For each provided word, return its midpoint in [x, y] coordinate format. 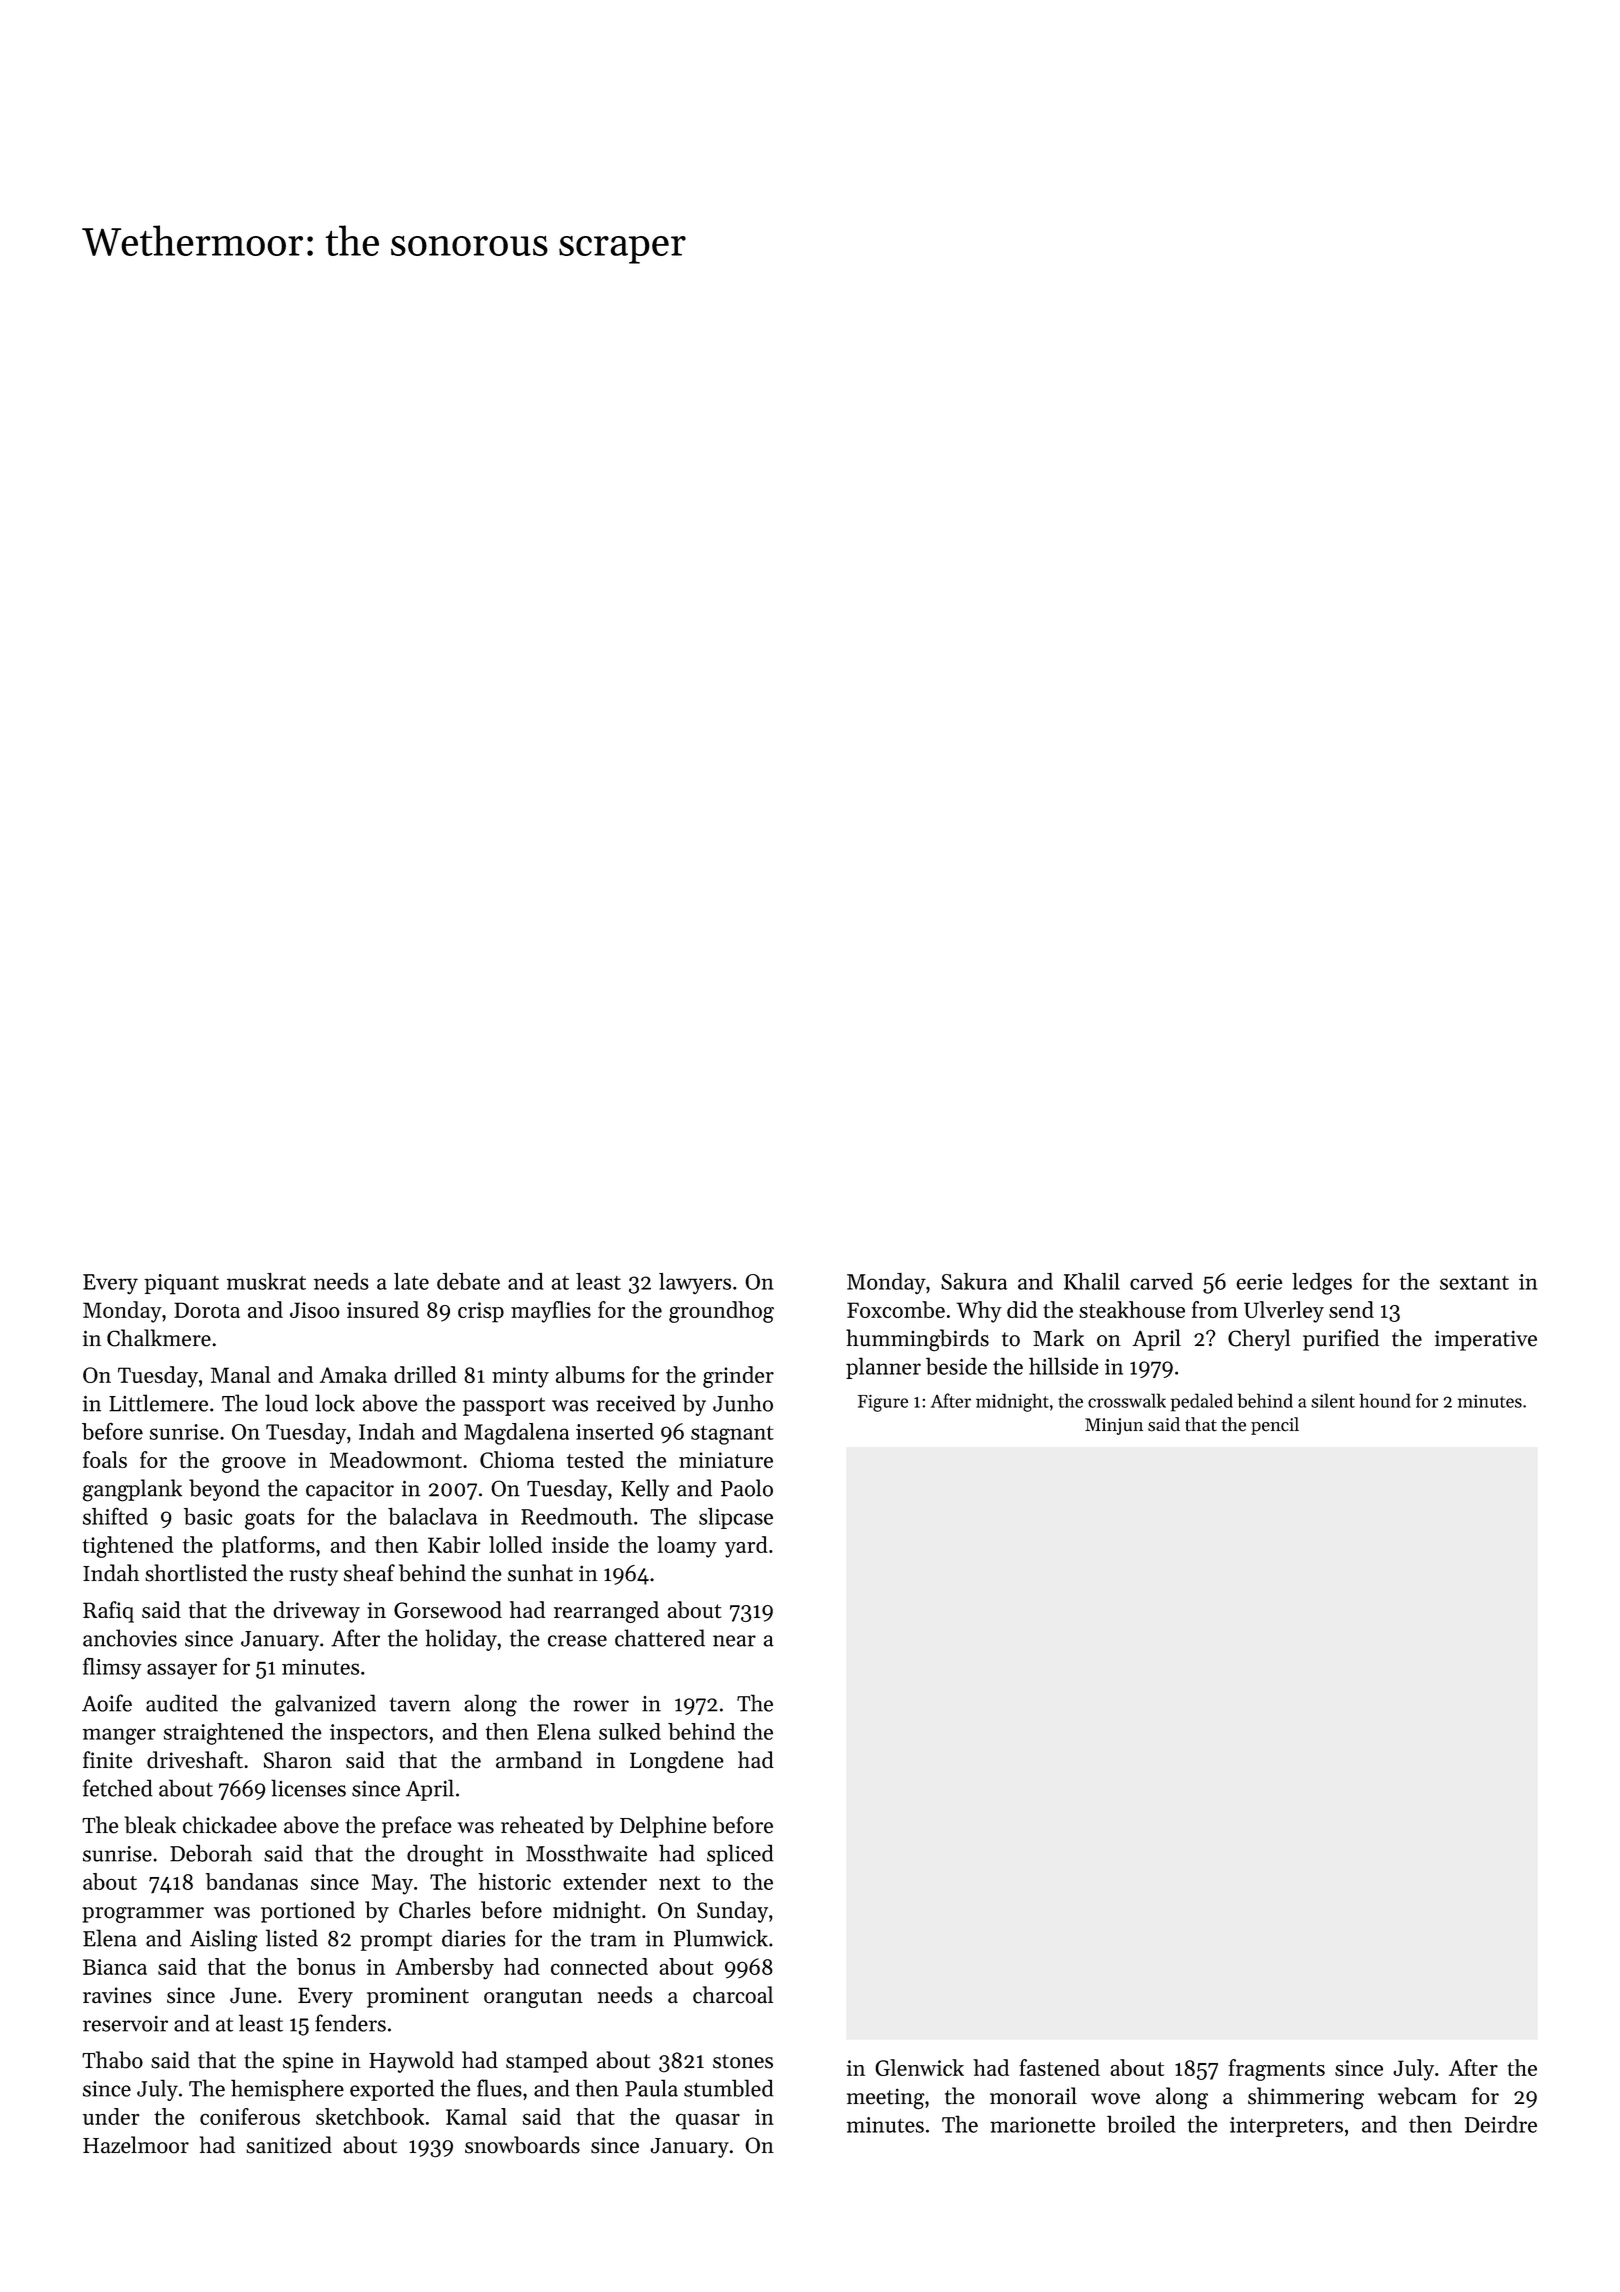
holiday [461, 1640]
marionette [1042, 2125]
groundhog [721, 1312]
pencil [1275, 1426]
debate [468, 1281]
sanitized [289, 2145]
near [734, 1641]
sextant [1474, 1283]
